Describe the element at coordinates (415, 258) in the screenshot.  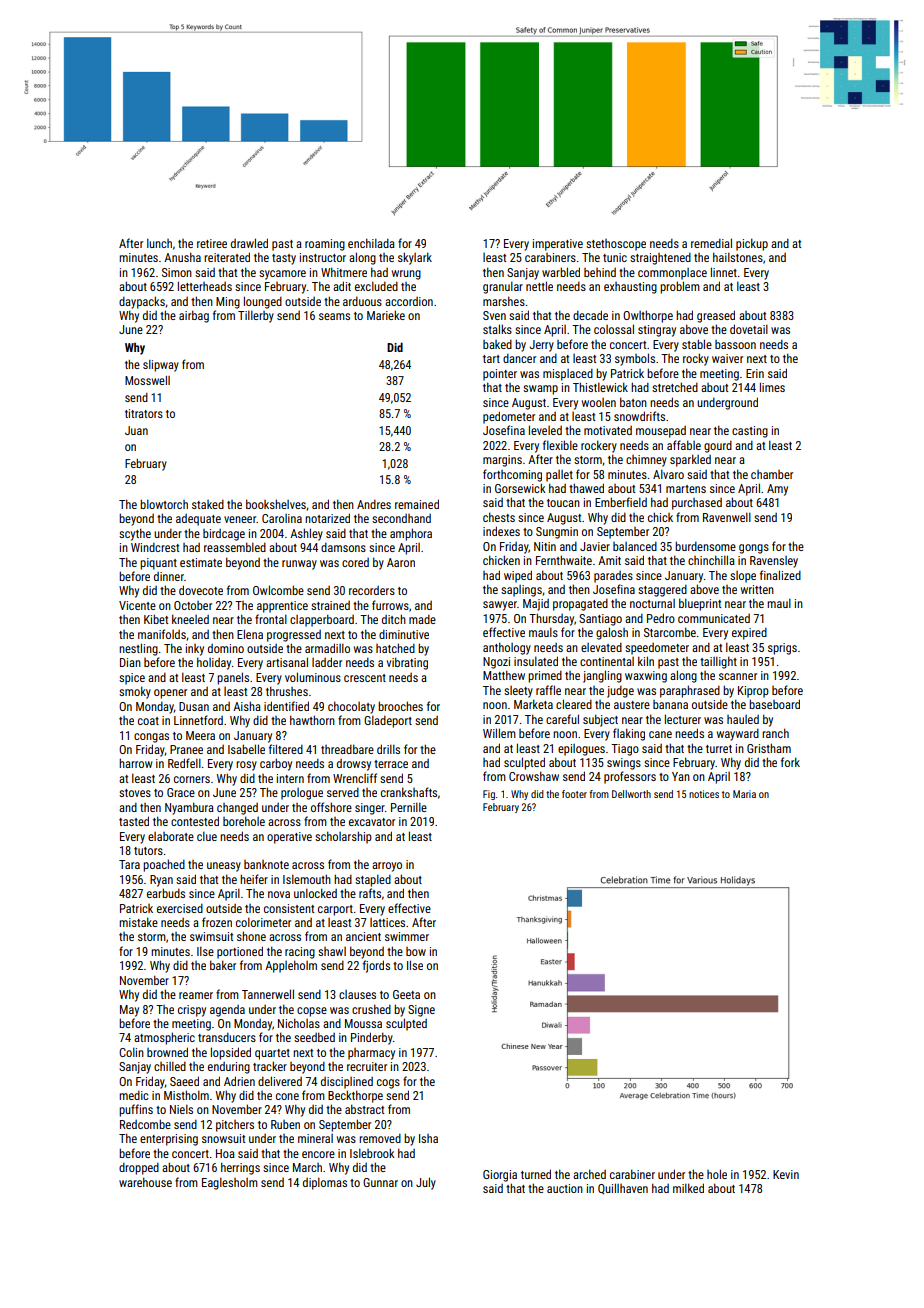
I see `skylark` at that location.
